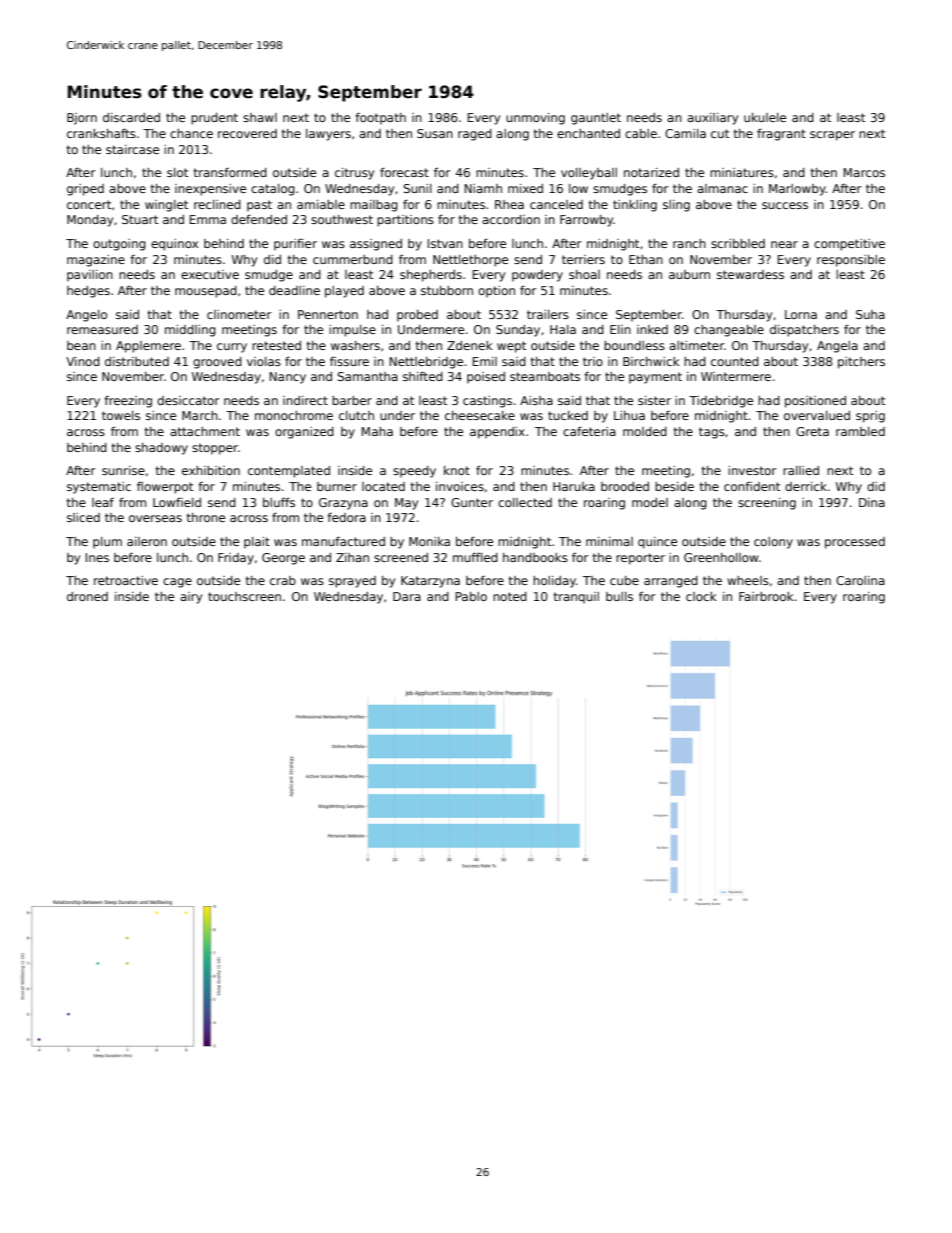  What do you see at coordinates (545, 376) in the page?
I see `steamboats` at bounding box center [545, 376].
